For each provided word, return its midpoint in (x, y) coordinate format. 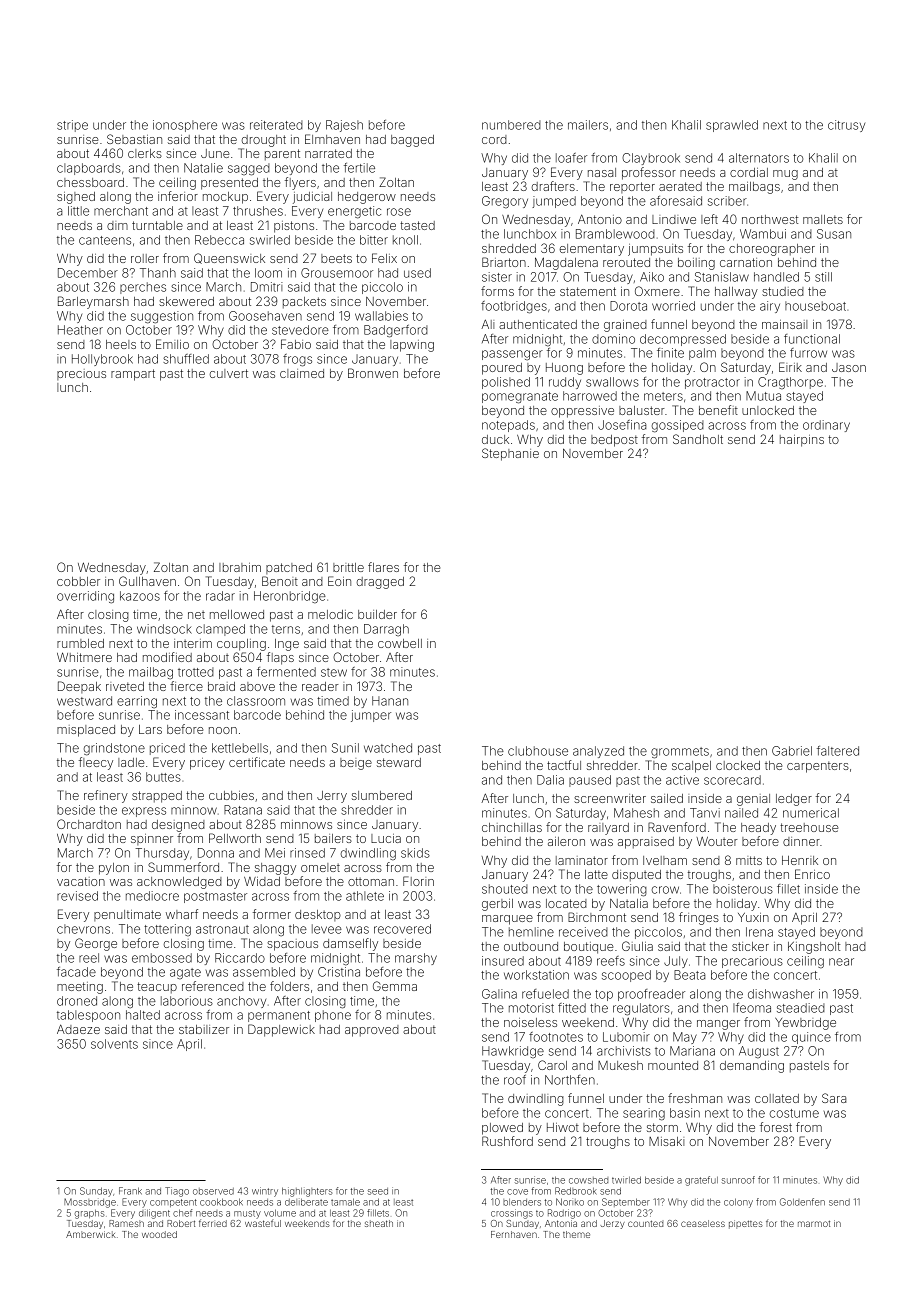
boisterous (743, 889)
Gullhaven (147, 581)
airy (770, 307)
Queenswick (229, 258)
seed (378, 1191)
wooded (159, 1234)
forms (497, 291)
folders (289, 986)
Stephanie (510, 454)
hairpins (802, 441)
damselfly (350, 944)
